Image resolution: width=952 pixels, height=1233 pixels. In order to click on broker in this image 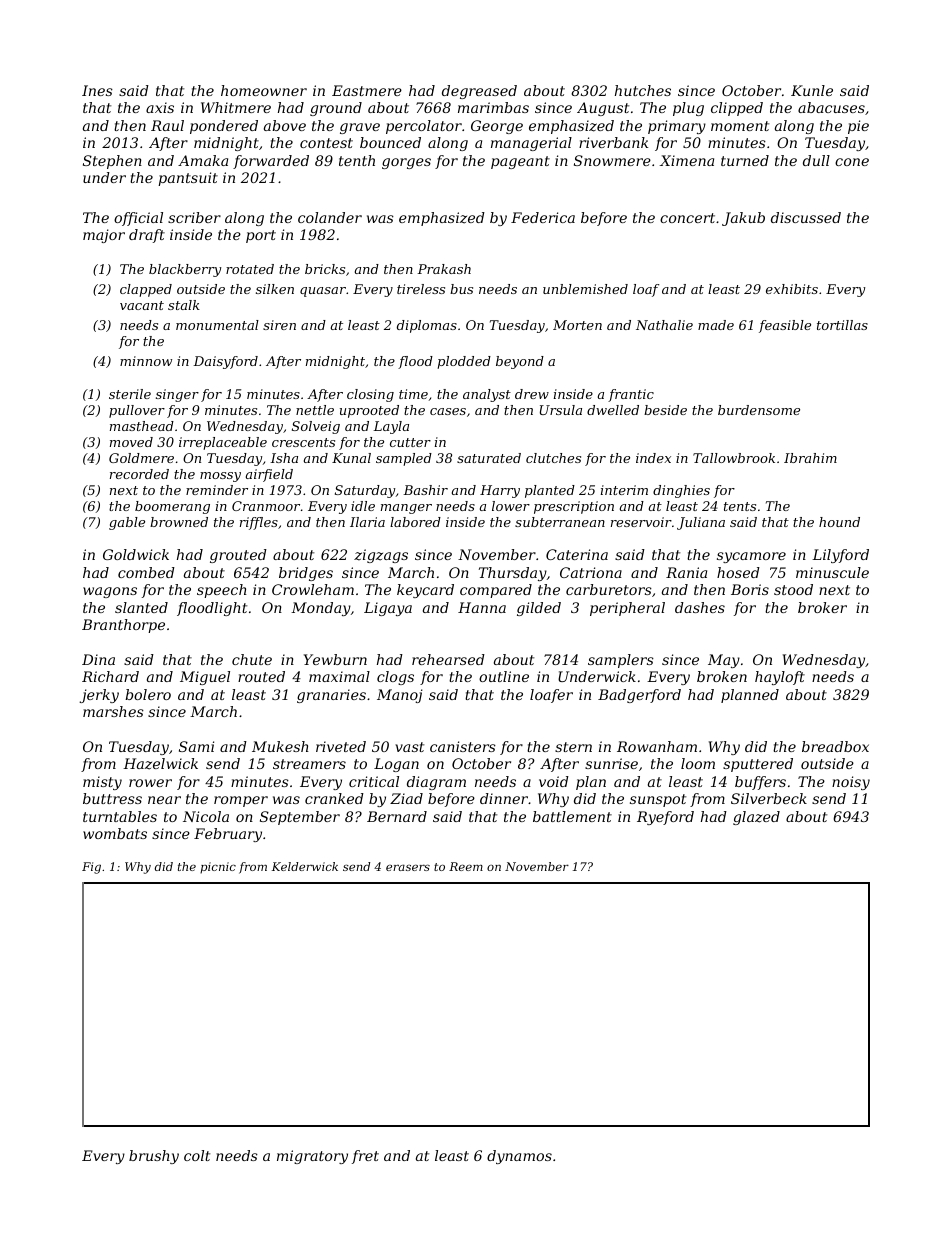, I will do `click(822, 607)`.
